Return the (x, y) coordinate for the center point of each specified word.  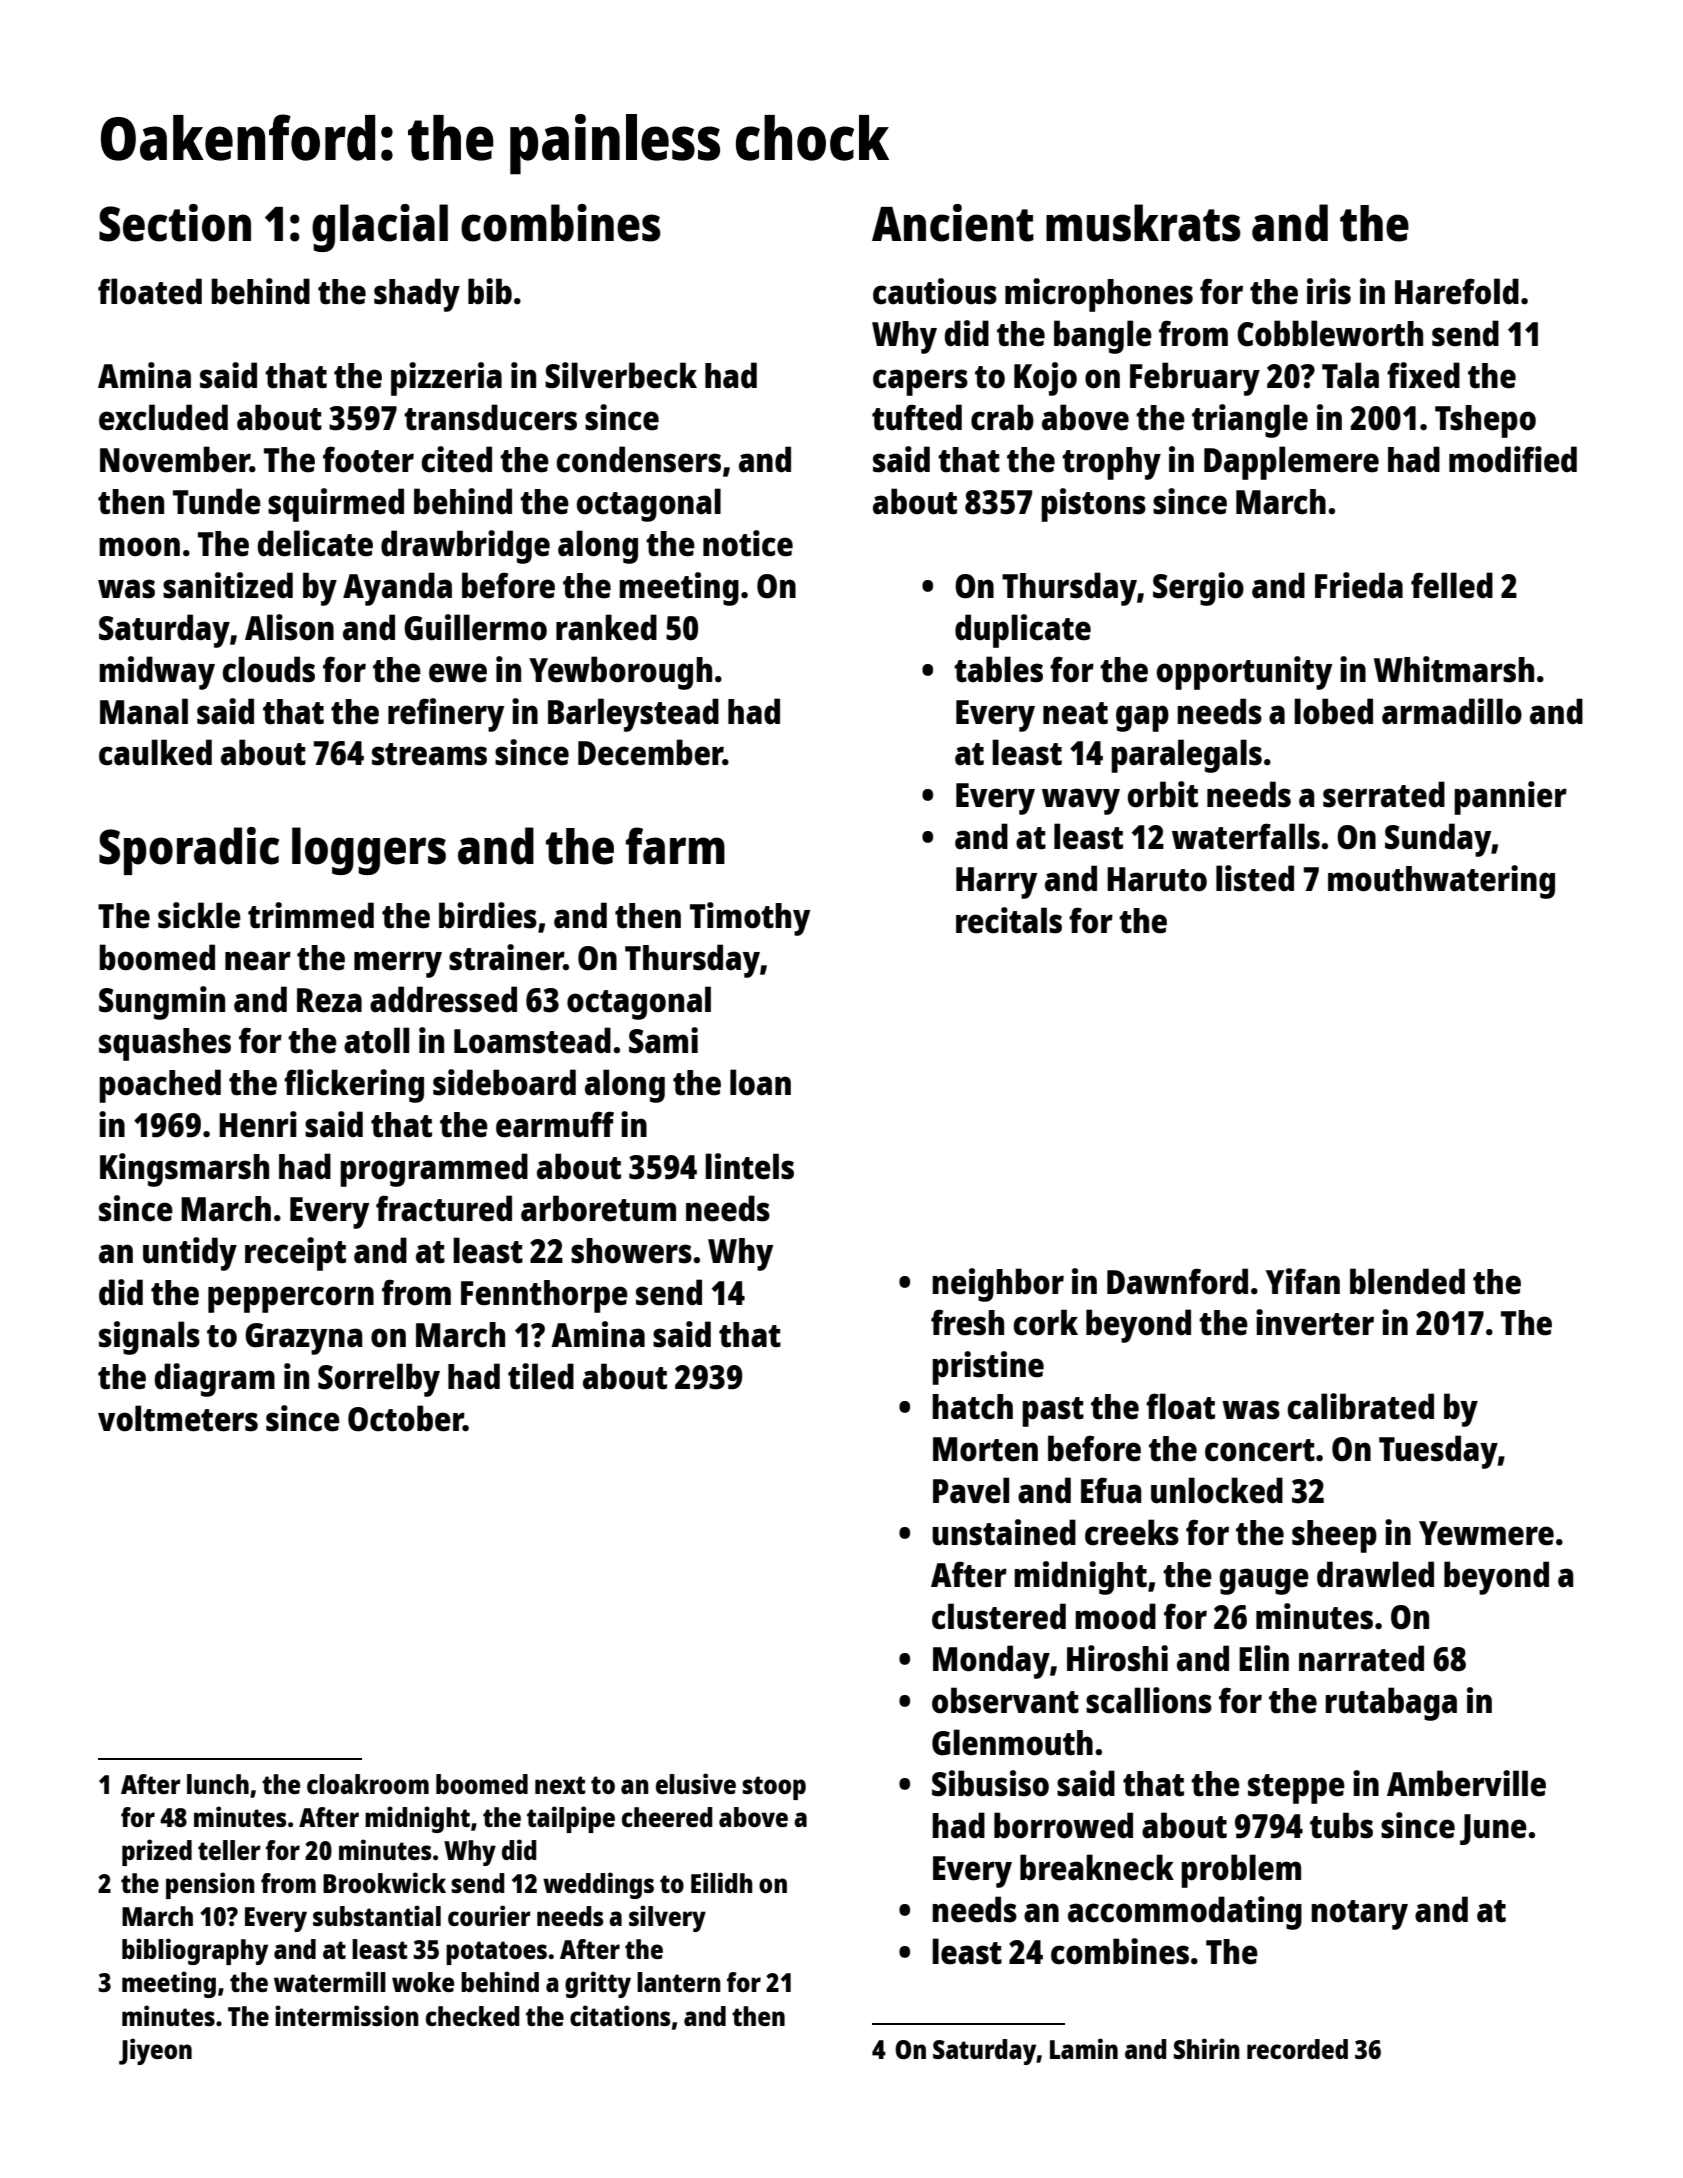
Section (175, 223)
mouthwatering (1441, 882)
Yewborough (620, 673)
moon (139, 547)
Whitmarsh (1454, 669)
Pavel (971, 1490)
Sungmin (162, 1003)
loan (760, 1082)
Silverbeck (621, 375)
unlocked (1217, 1490)
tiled (541, 1376)
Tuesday (1438, 1452)
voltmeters (178, 1418)
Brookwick (384, 1882)
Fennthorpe (544, 1296)
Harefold (1457, 291)
